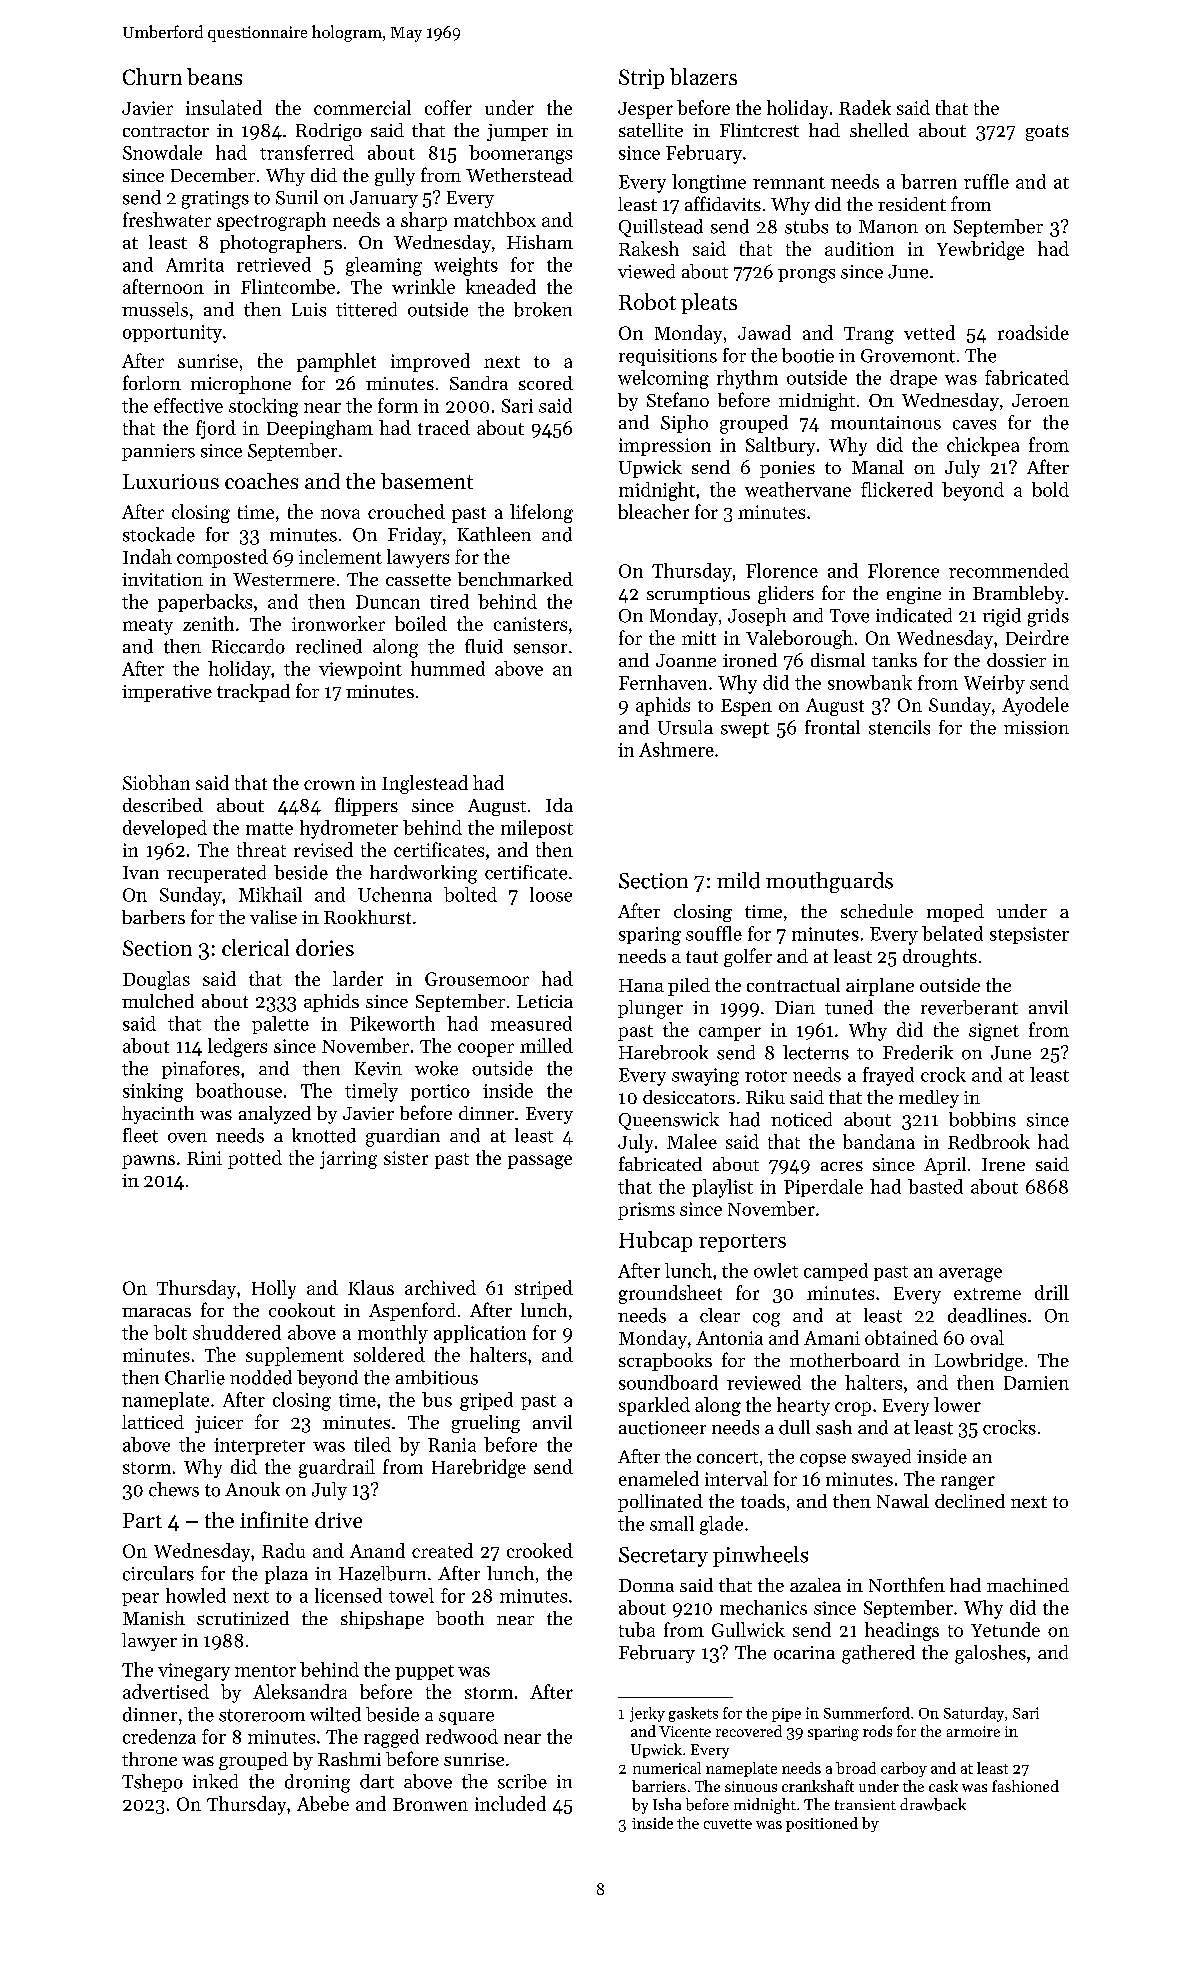 Image resolution: width=1191 pixels, height=1961 pixels. Describe the element at coordinates (215, 1781) in the document. I see `inked` at that location.
